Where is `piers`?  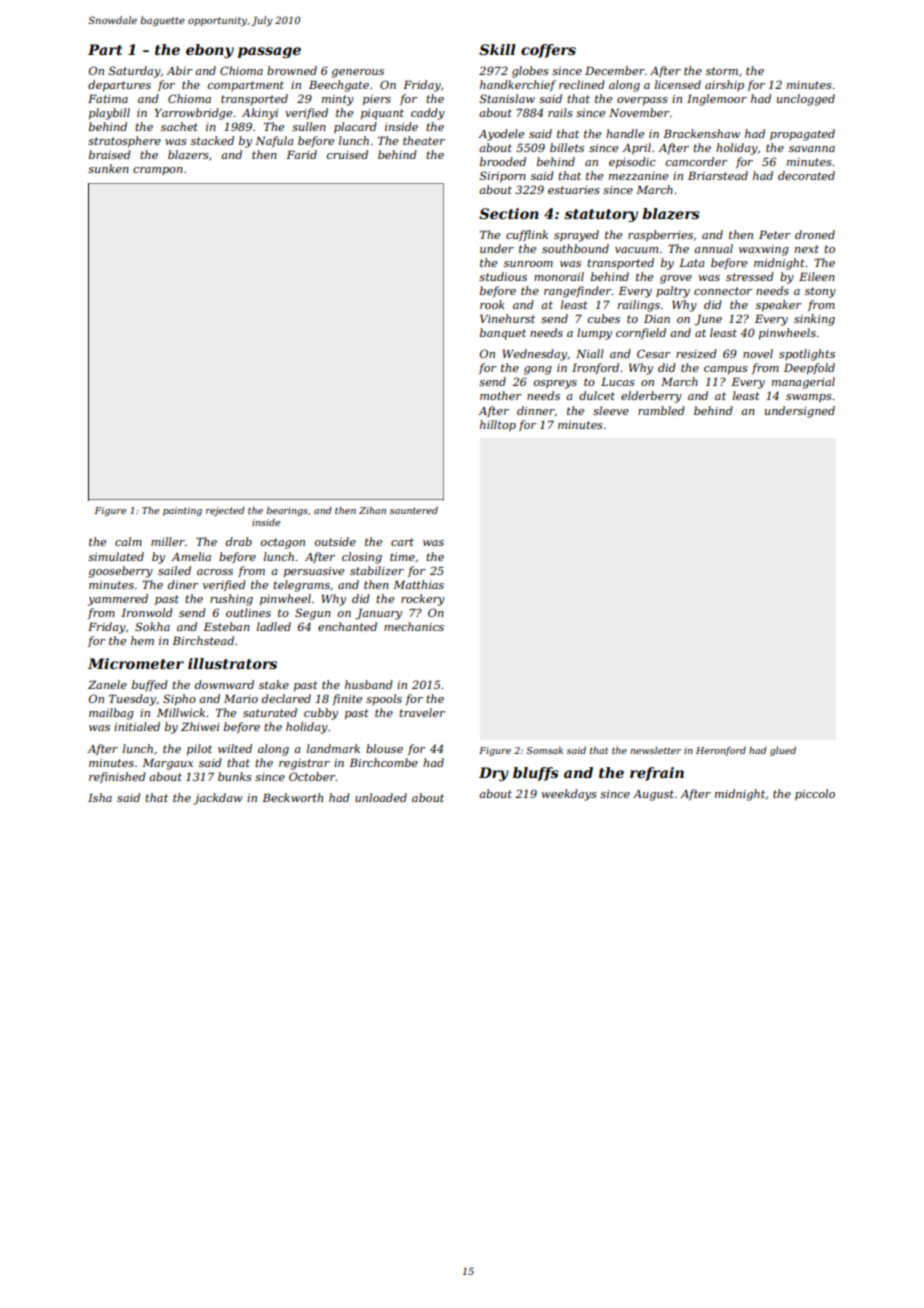 piers is located at coordinates (377, 100).
